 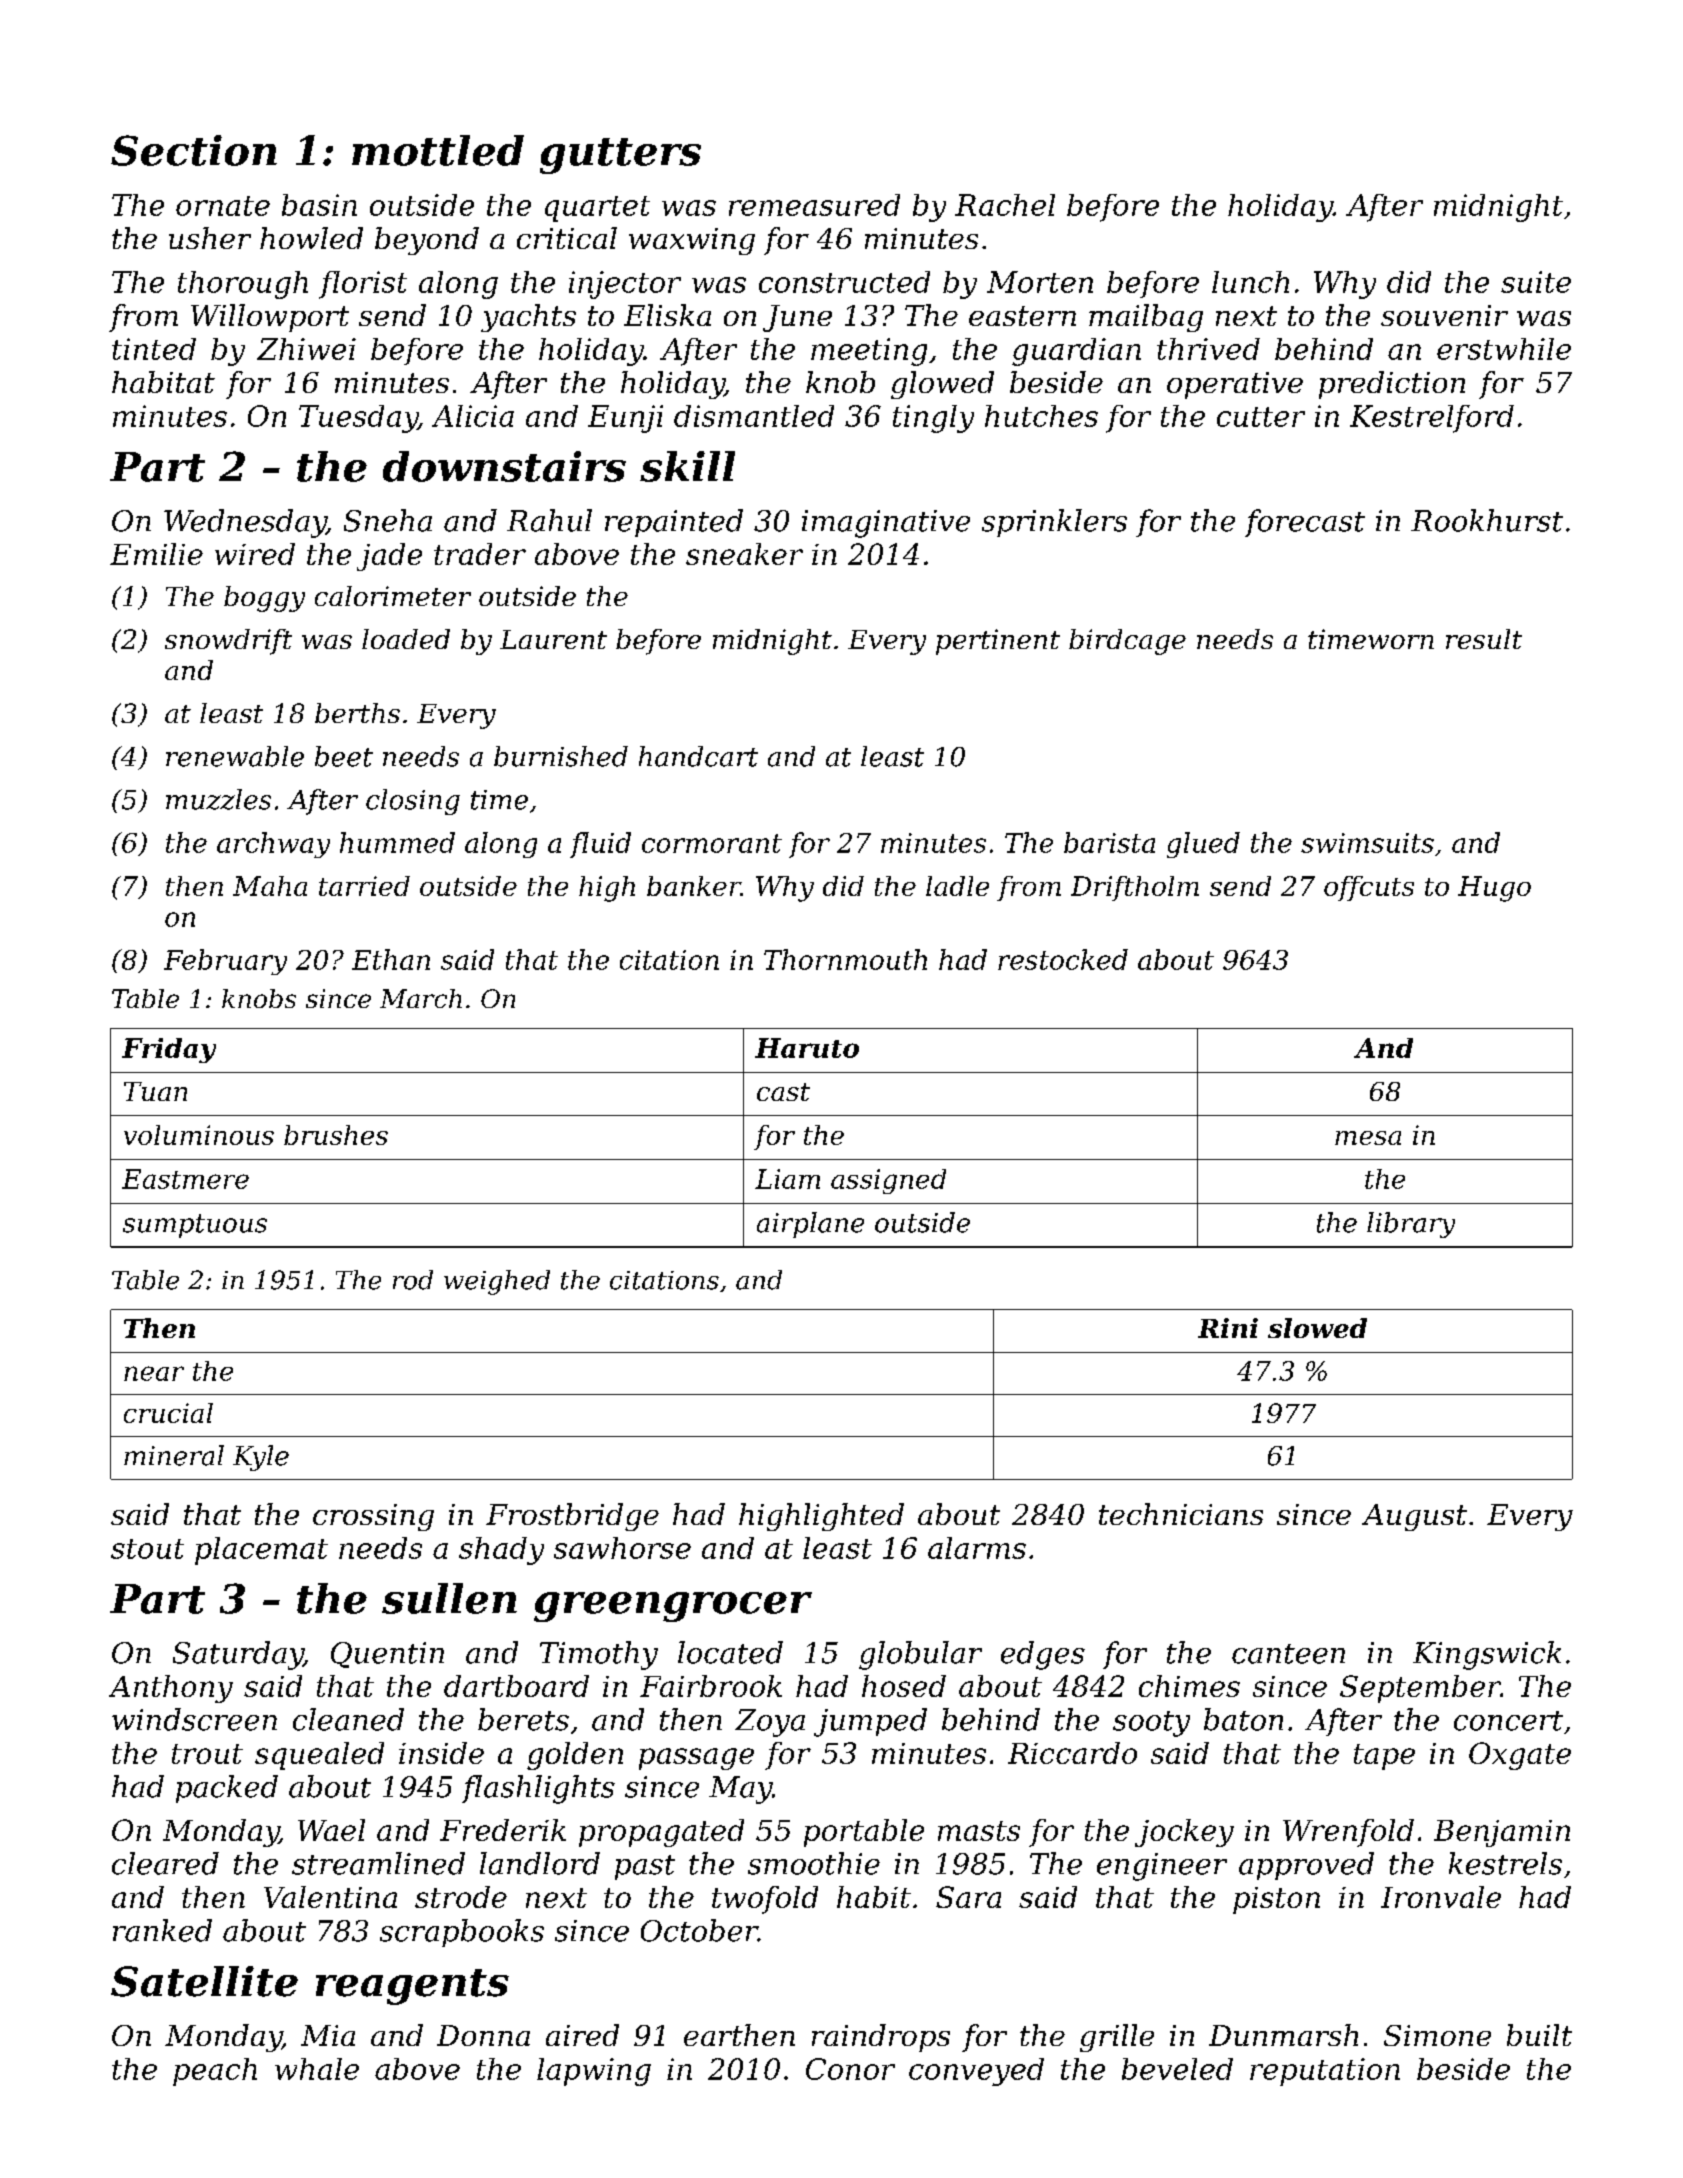 What do you see at coordinates (888, 1181) in the page?
I see `assigned` at bounding box center [888, 1181].
